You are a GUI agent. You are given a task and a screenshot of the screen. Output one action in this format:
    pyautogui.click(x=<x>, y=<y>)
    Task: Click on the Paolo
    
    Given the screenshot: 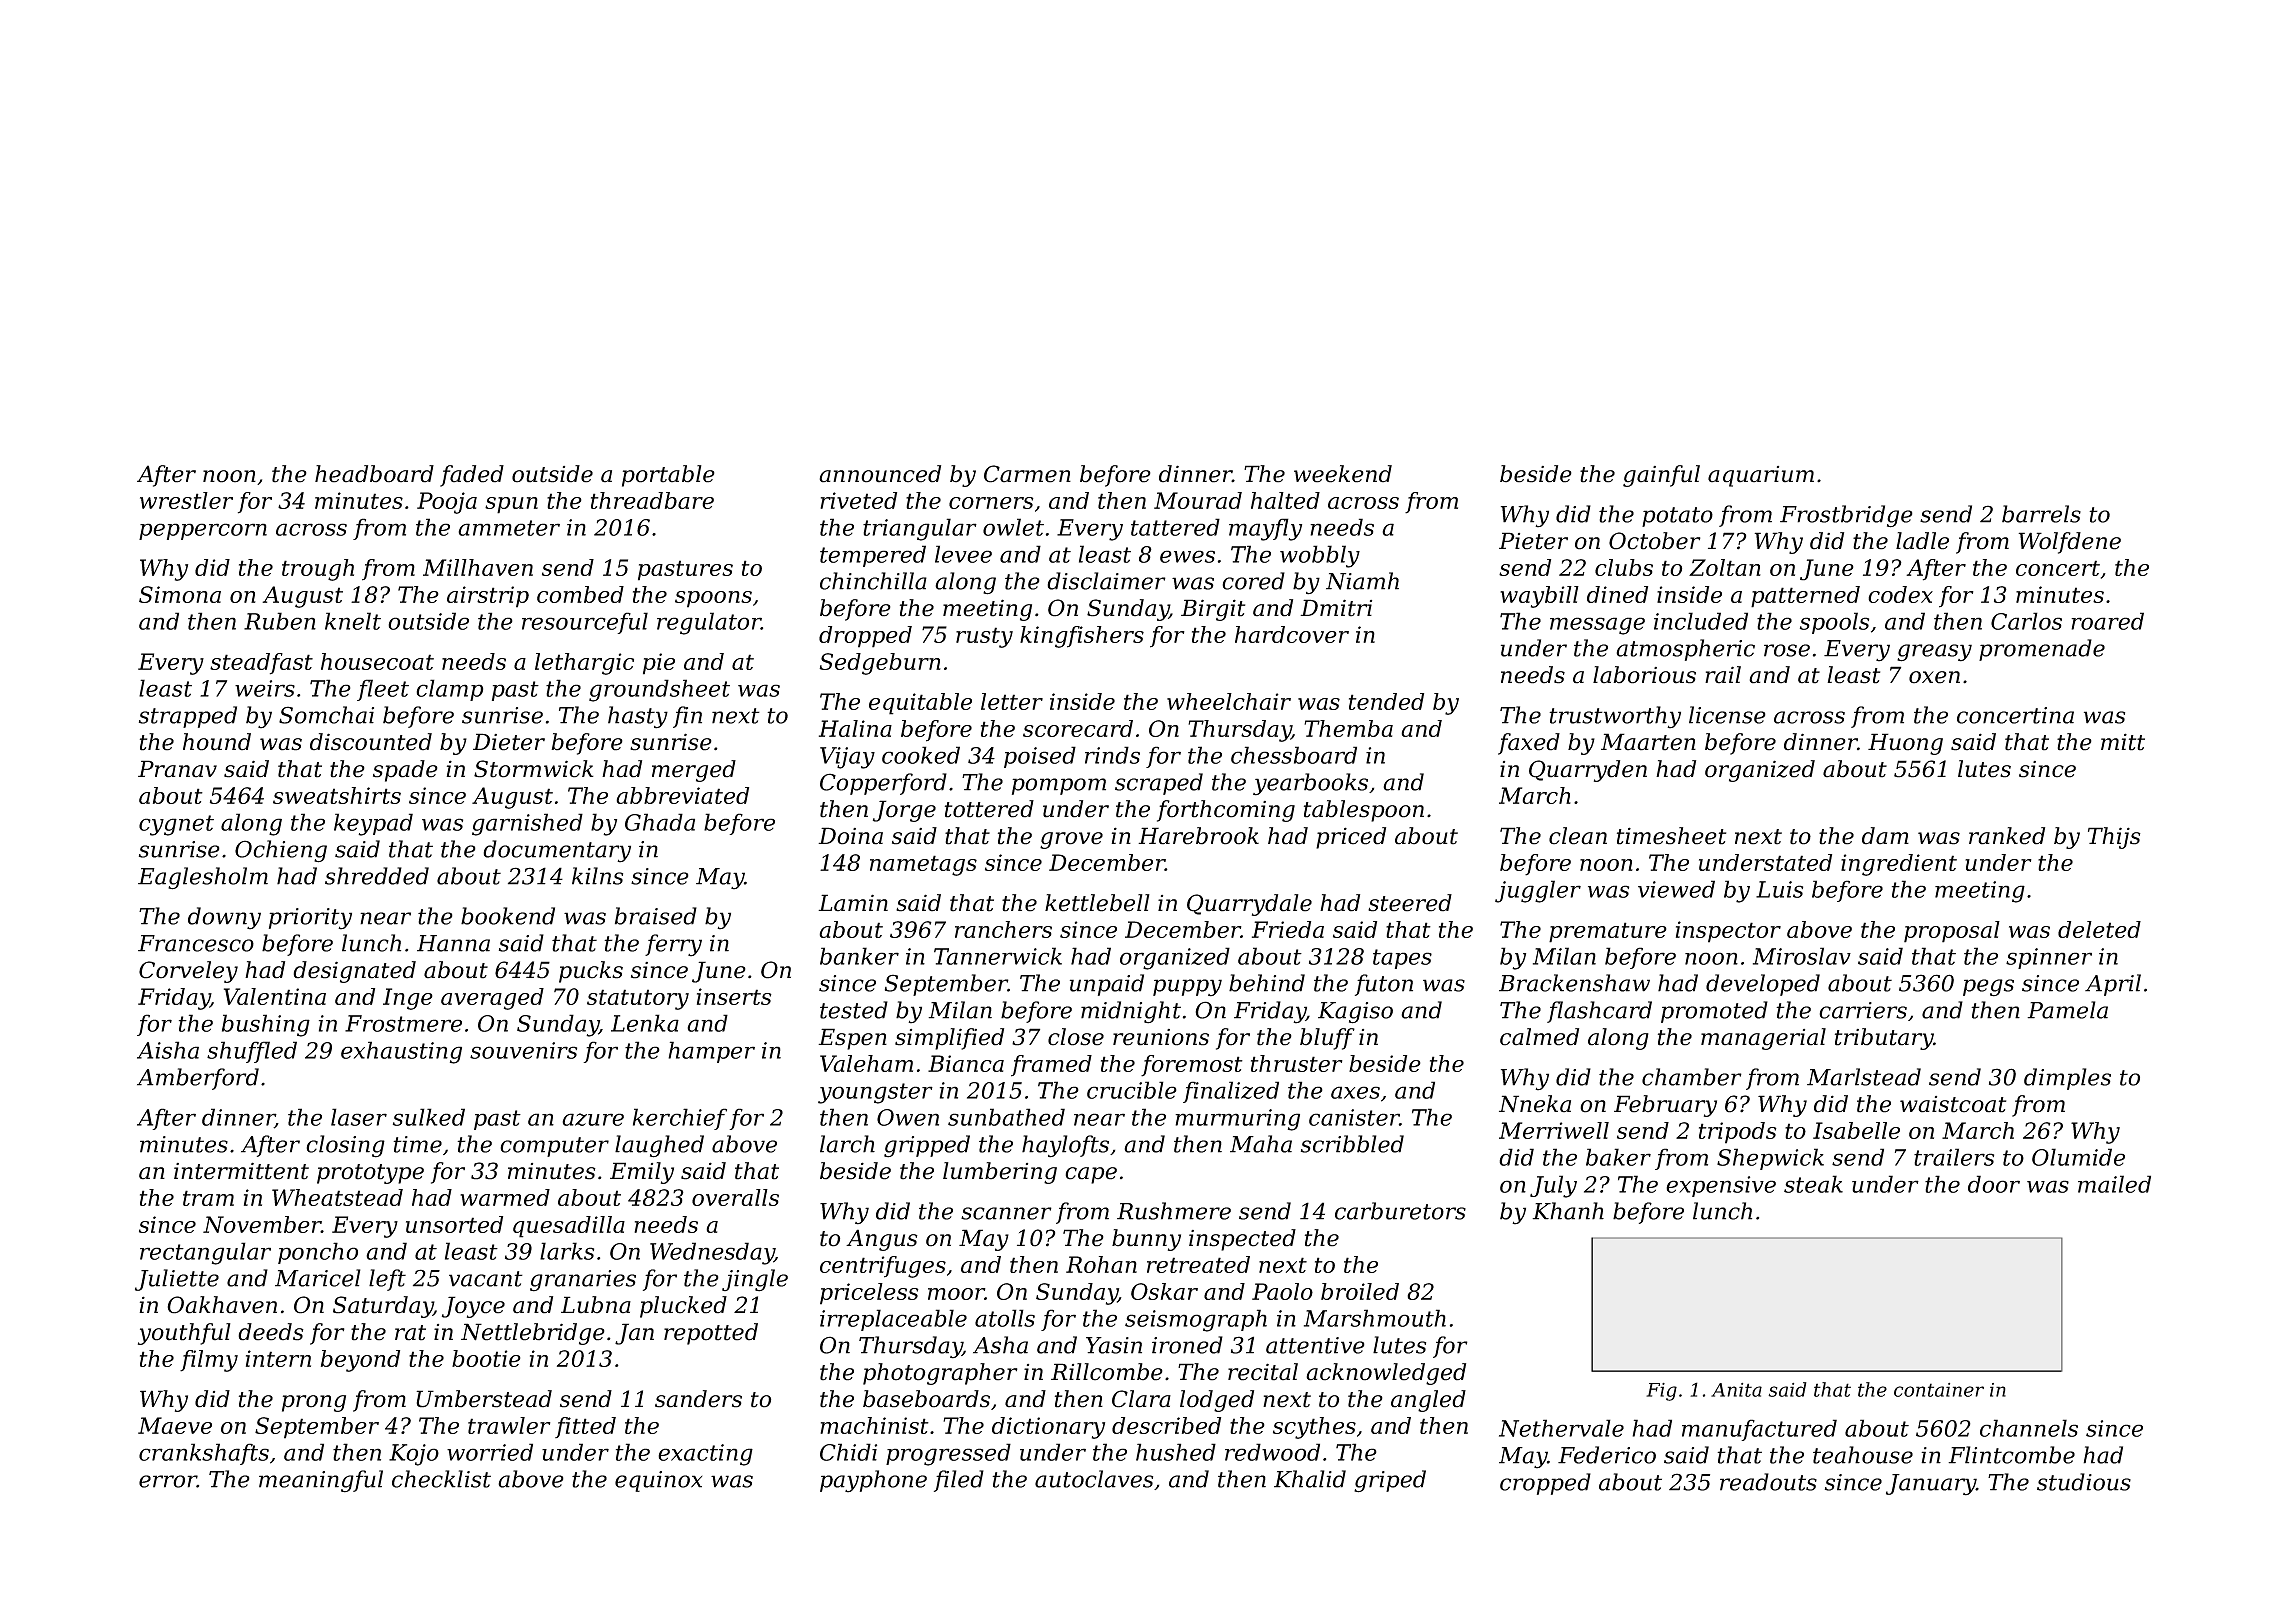 What is the action you would take?
    pyautogui.click(x=1282, y=1291)
